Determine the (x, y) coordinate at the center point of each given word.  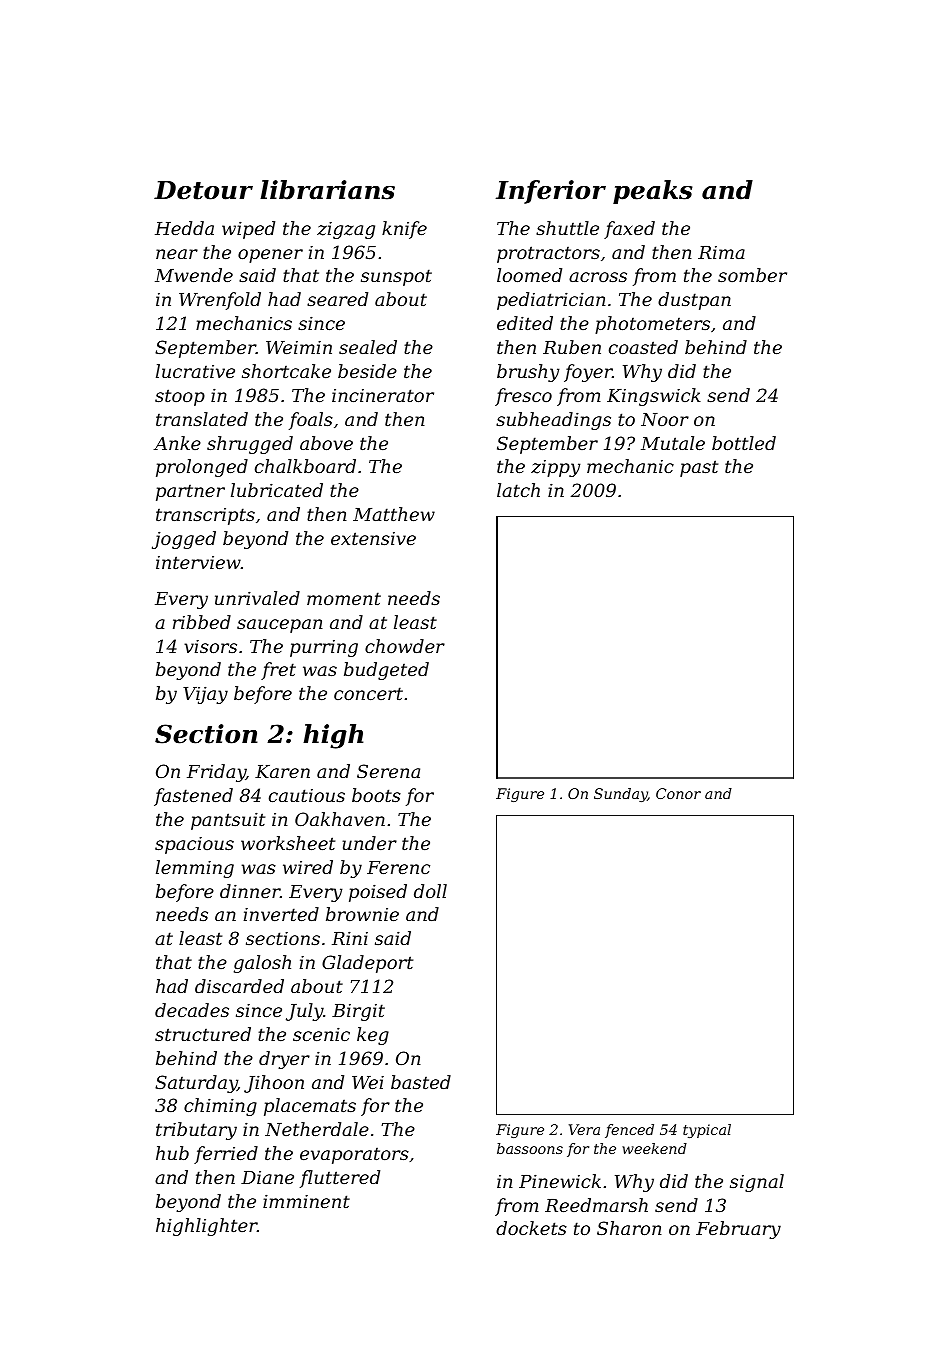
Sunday (621, 795)
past (699, 468)
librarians (327, 190)
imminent (306, 1201)
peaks (653, 192)
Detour (203, 190)
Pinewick (560, 1181)
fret (278, 671)
